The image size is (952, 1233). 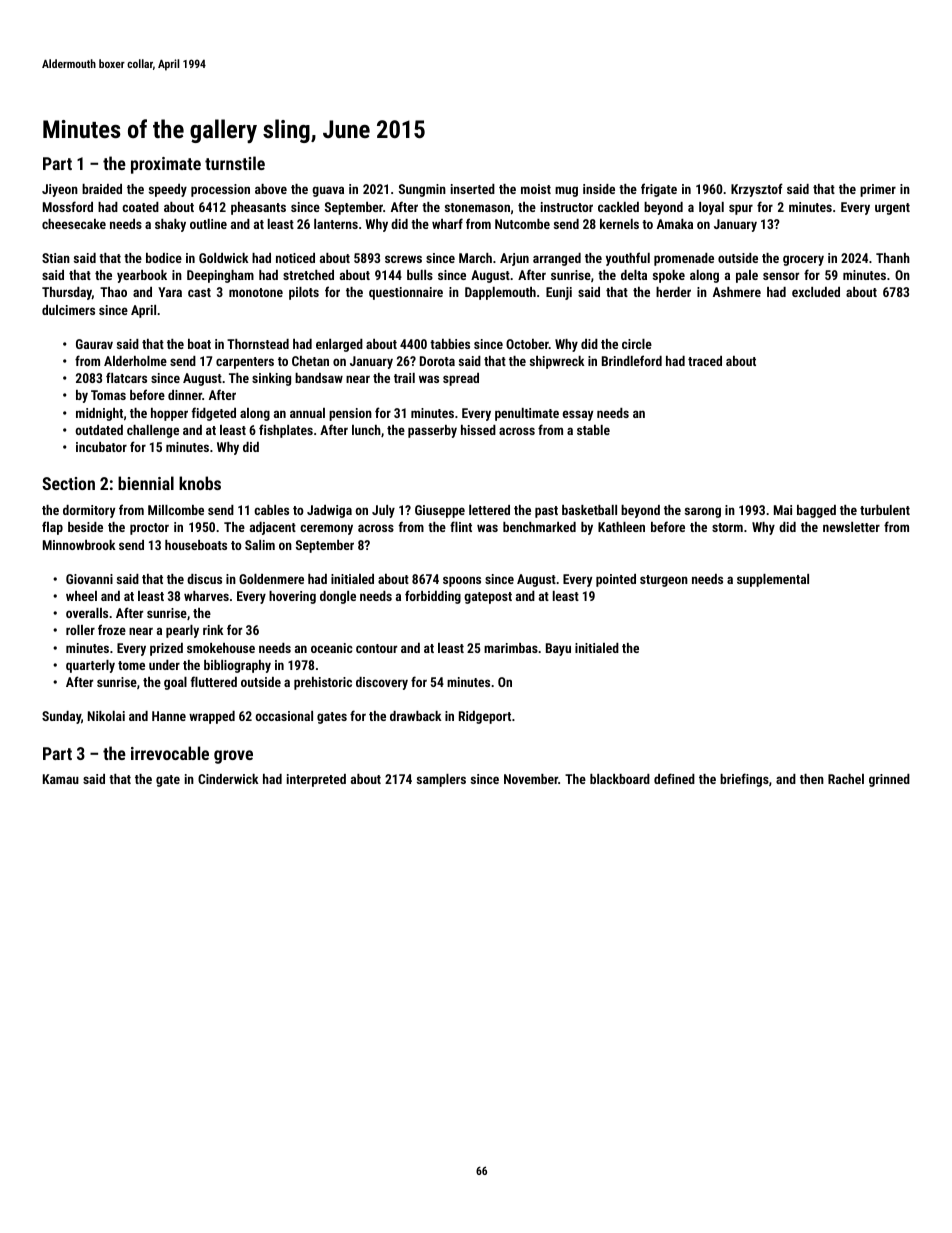 I want to click on adjacent, so click(x=273, y=528).
